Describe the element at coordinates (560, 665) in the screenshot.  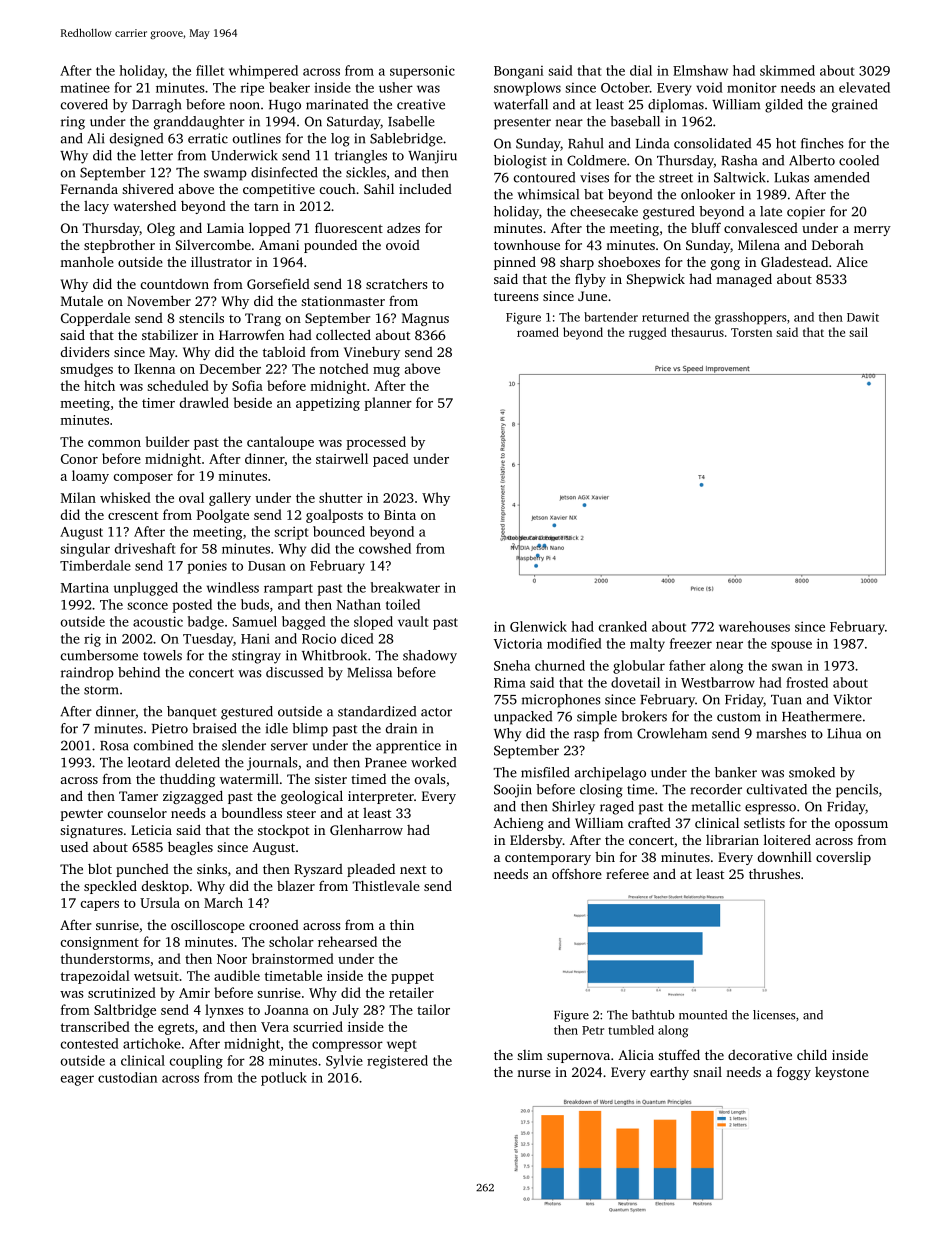
I see `churned` at that location.
